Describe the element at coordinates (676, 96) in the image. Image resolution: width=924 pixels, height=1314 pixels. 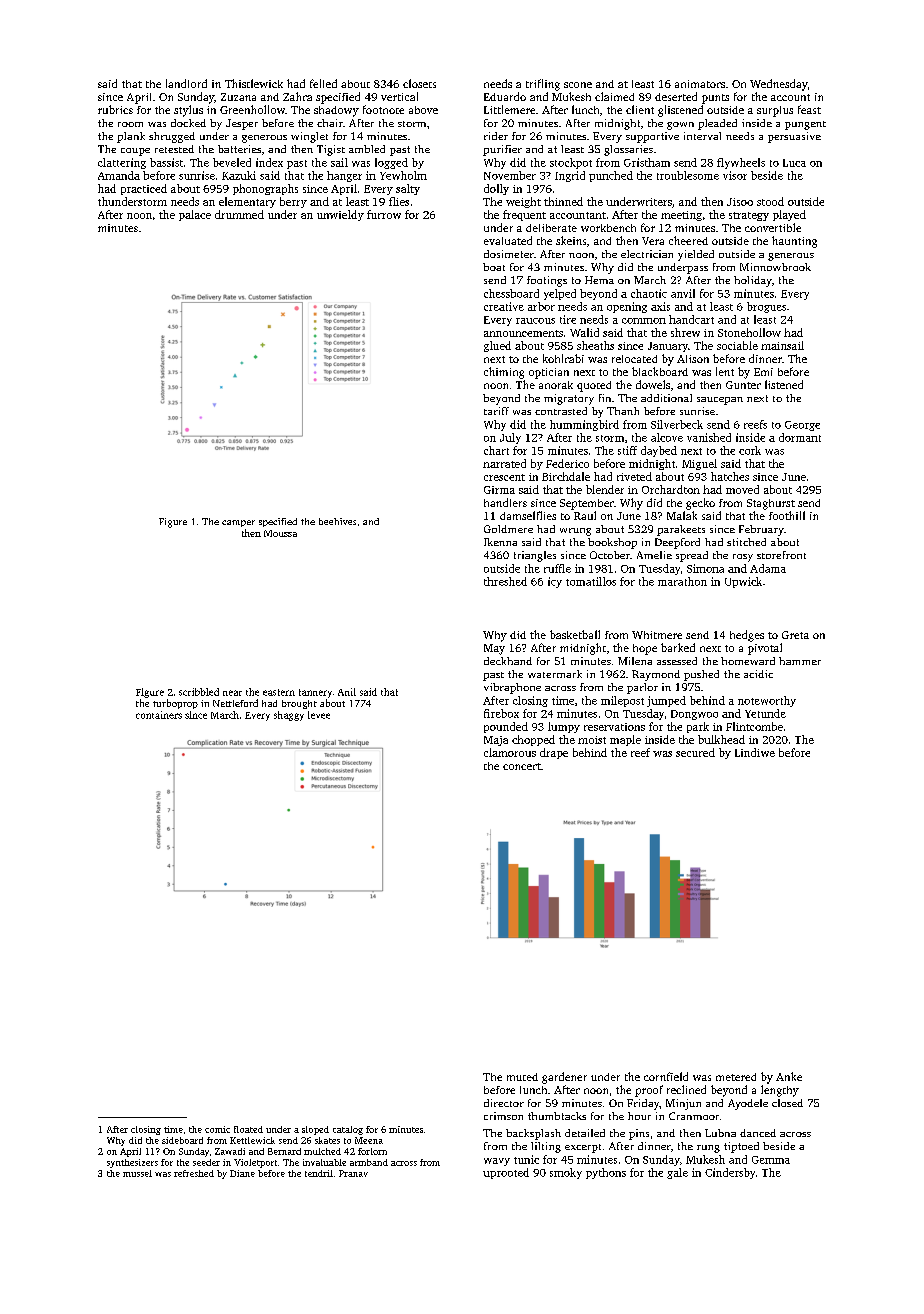
I see `deserted` at that location.
